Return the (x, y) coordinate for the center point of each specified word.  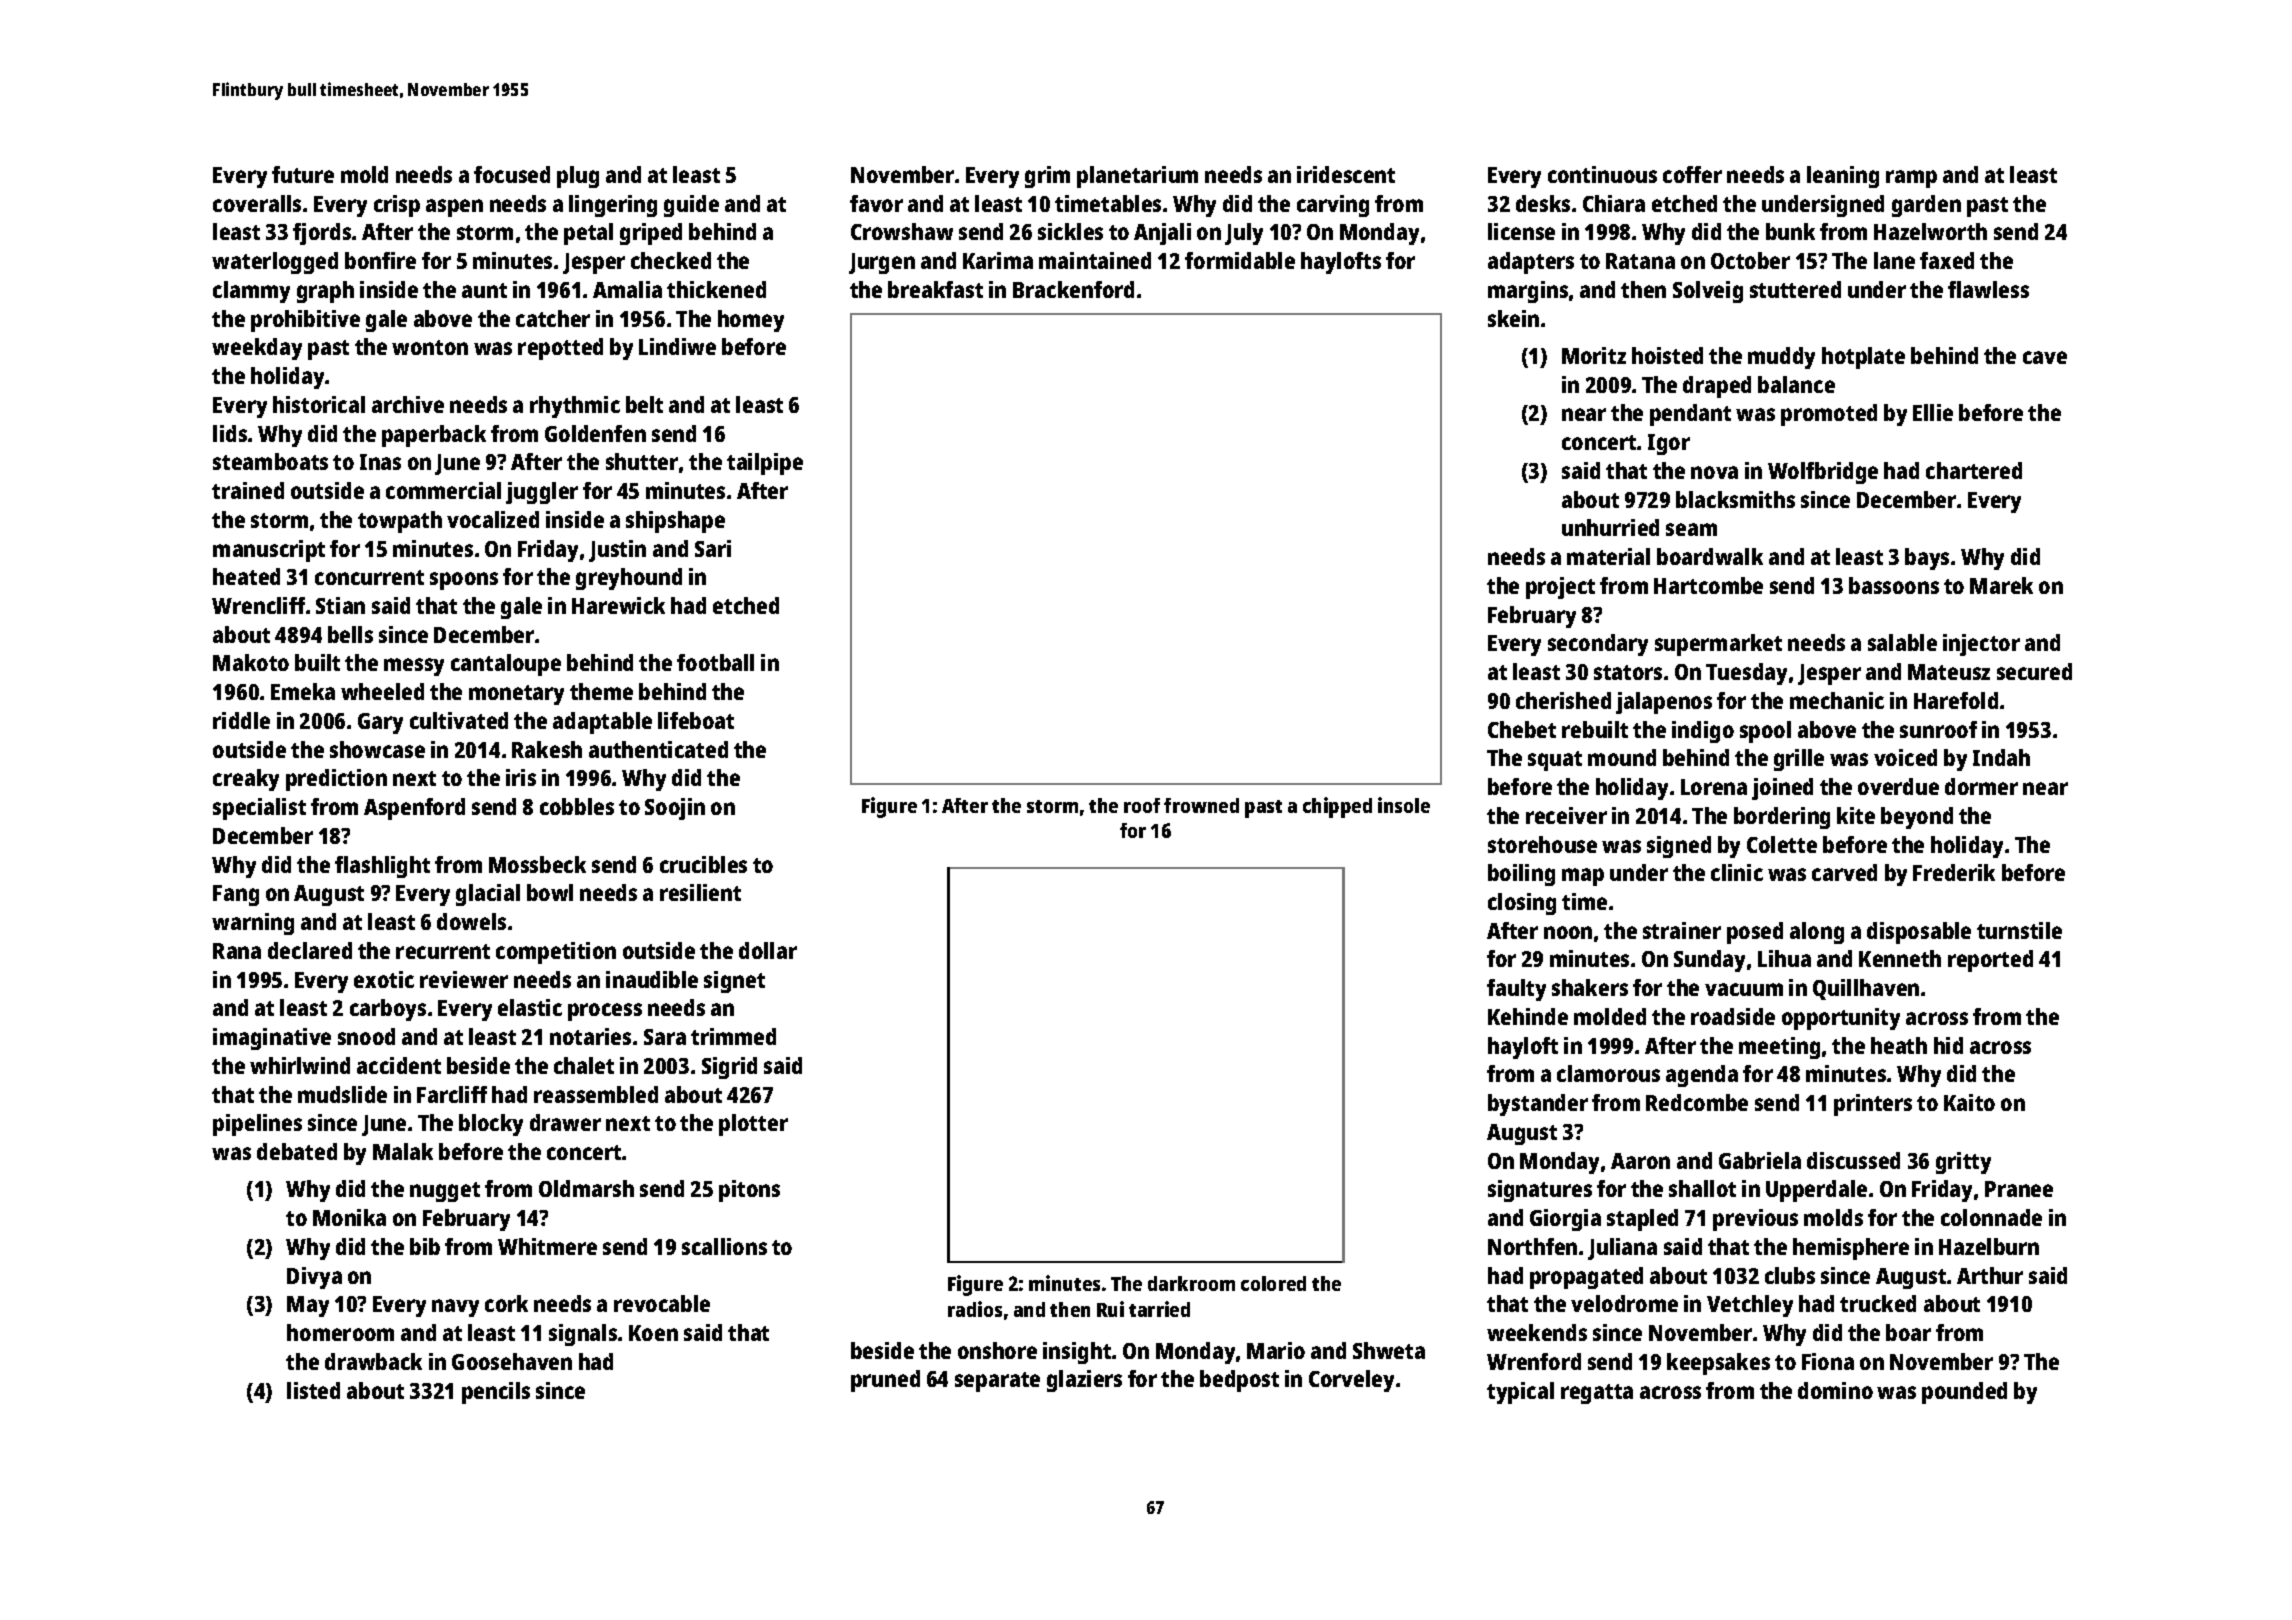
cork (506, 1303)
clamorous (1608, 1073)
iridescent (1346, 174)
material (1608, 556)
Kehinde (1528, 1016)
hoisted (1667, 355)
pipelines (257, 1125)
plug (578, 177)
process (605, 1012)
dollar (768, 950)
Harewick (618, 605)
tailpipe (765, 464)
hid (1948, 1045)
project (1560, 588)
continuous (1602, 174)
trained (248, 490)
